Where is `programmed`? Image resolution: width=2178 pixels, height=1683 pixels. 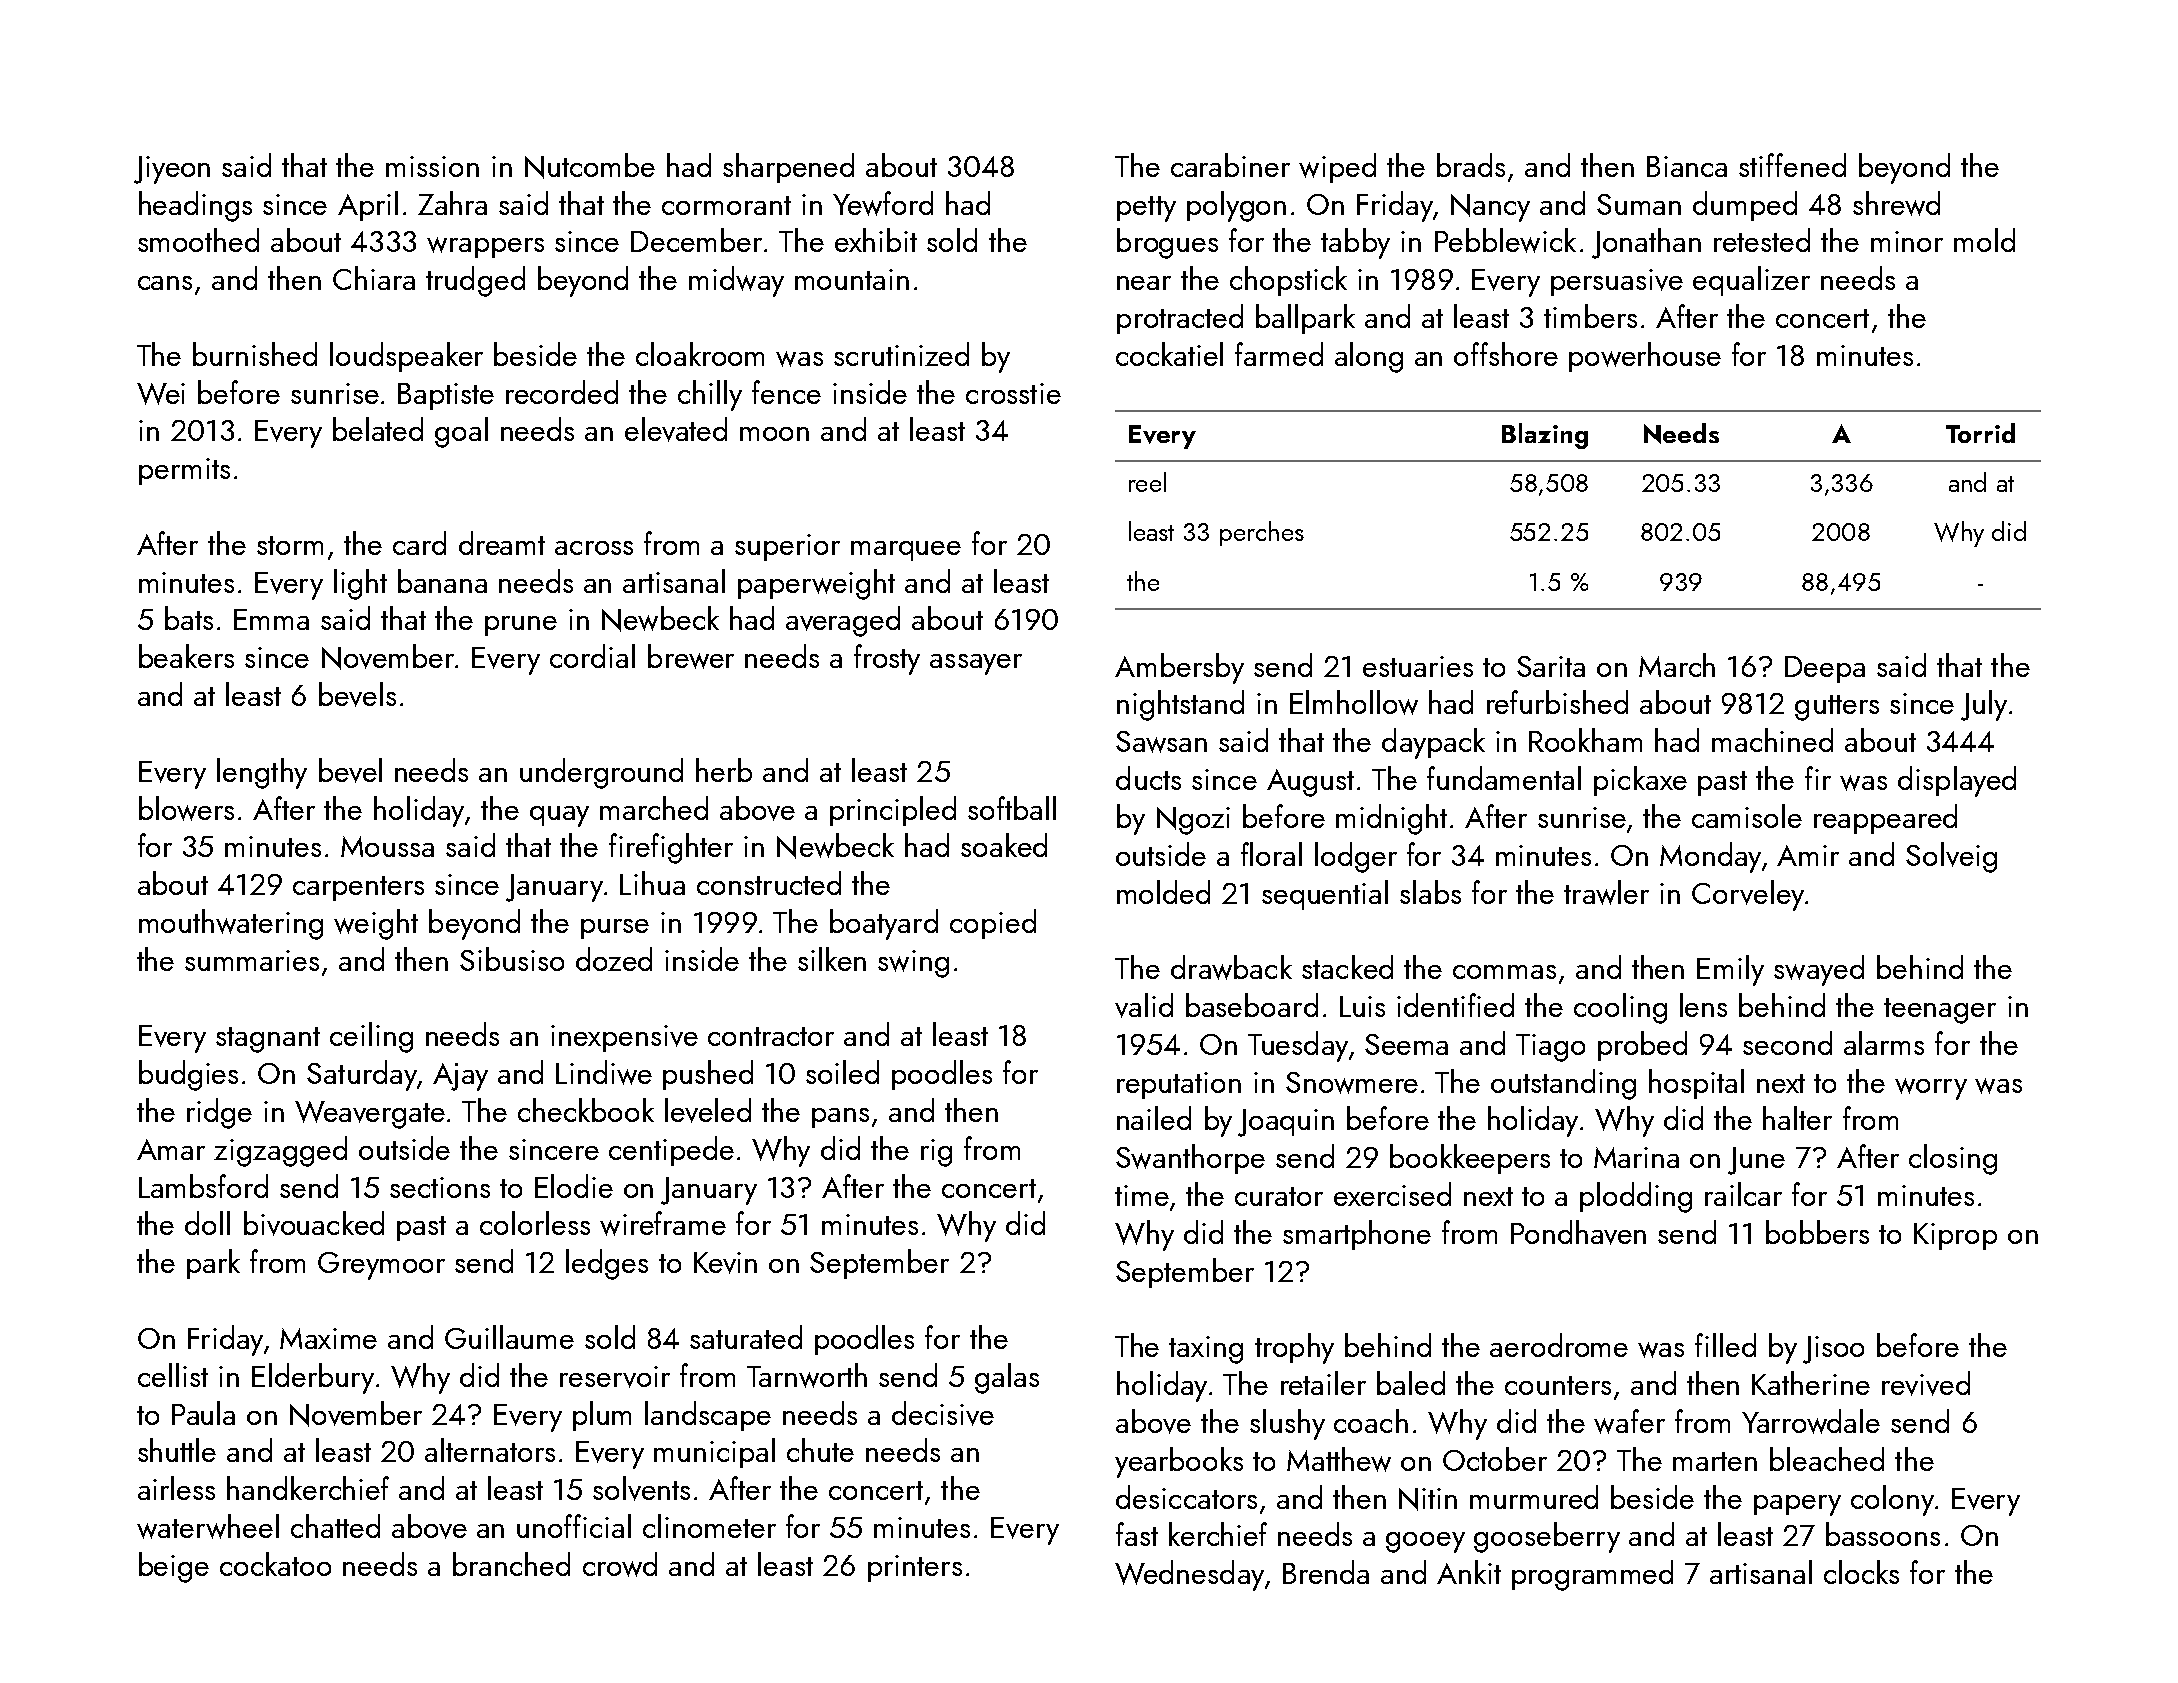
programmed is located at coordinates (1592, 1575).
